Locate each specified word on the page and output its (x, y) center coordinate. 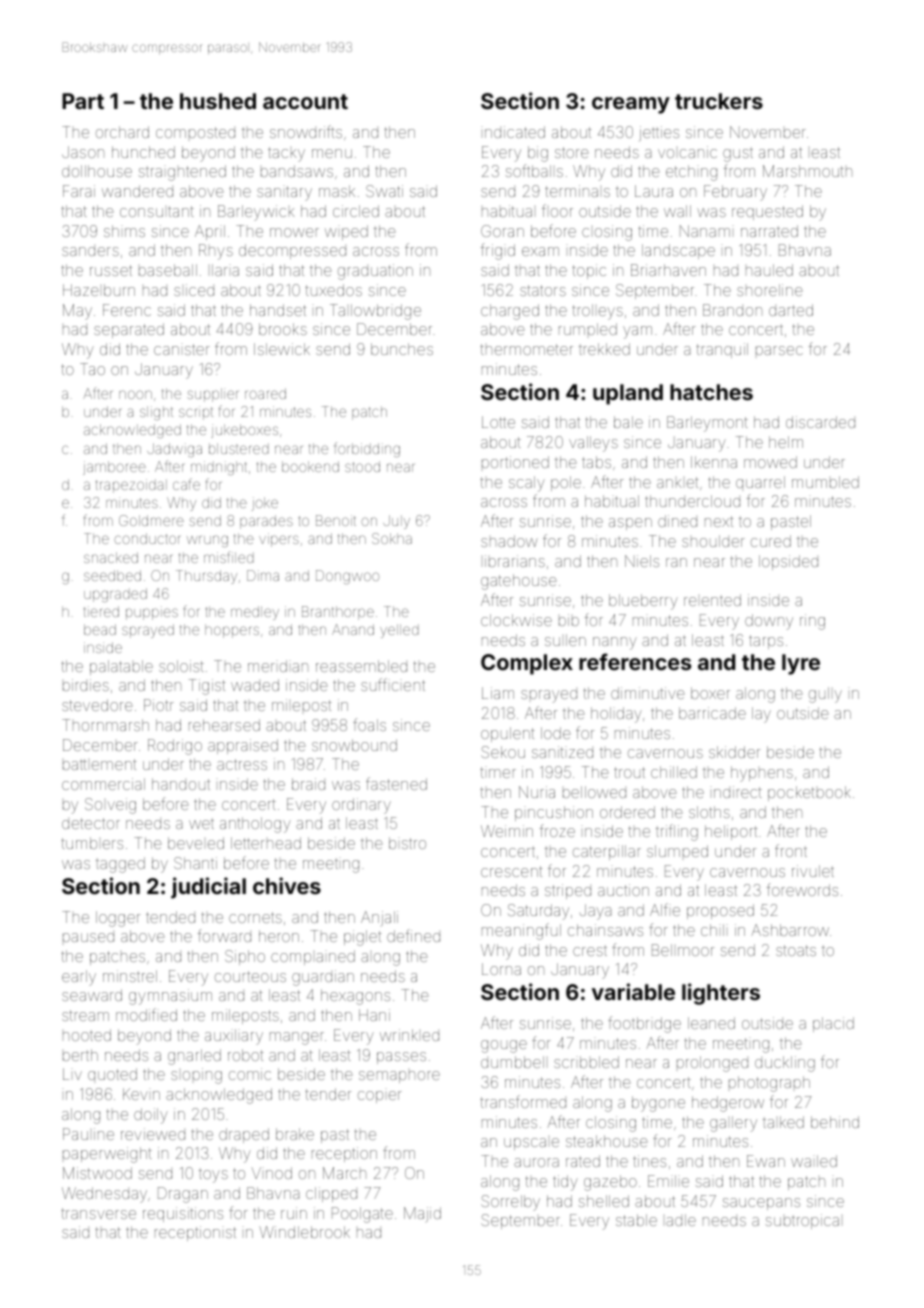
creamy (631, 105)
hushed (218, 101)
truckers (719, 101)
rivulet (813, 871)
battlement (99, 764)
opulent (507, 734)
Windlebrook (304, 1232)
